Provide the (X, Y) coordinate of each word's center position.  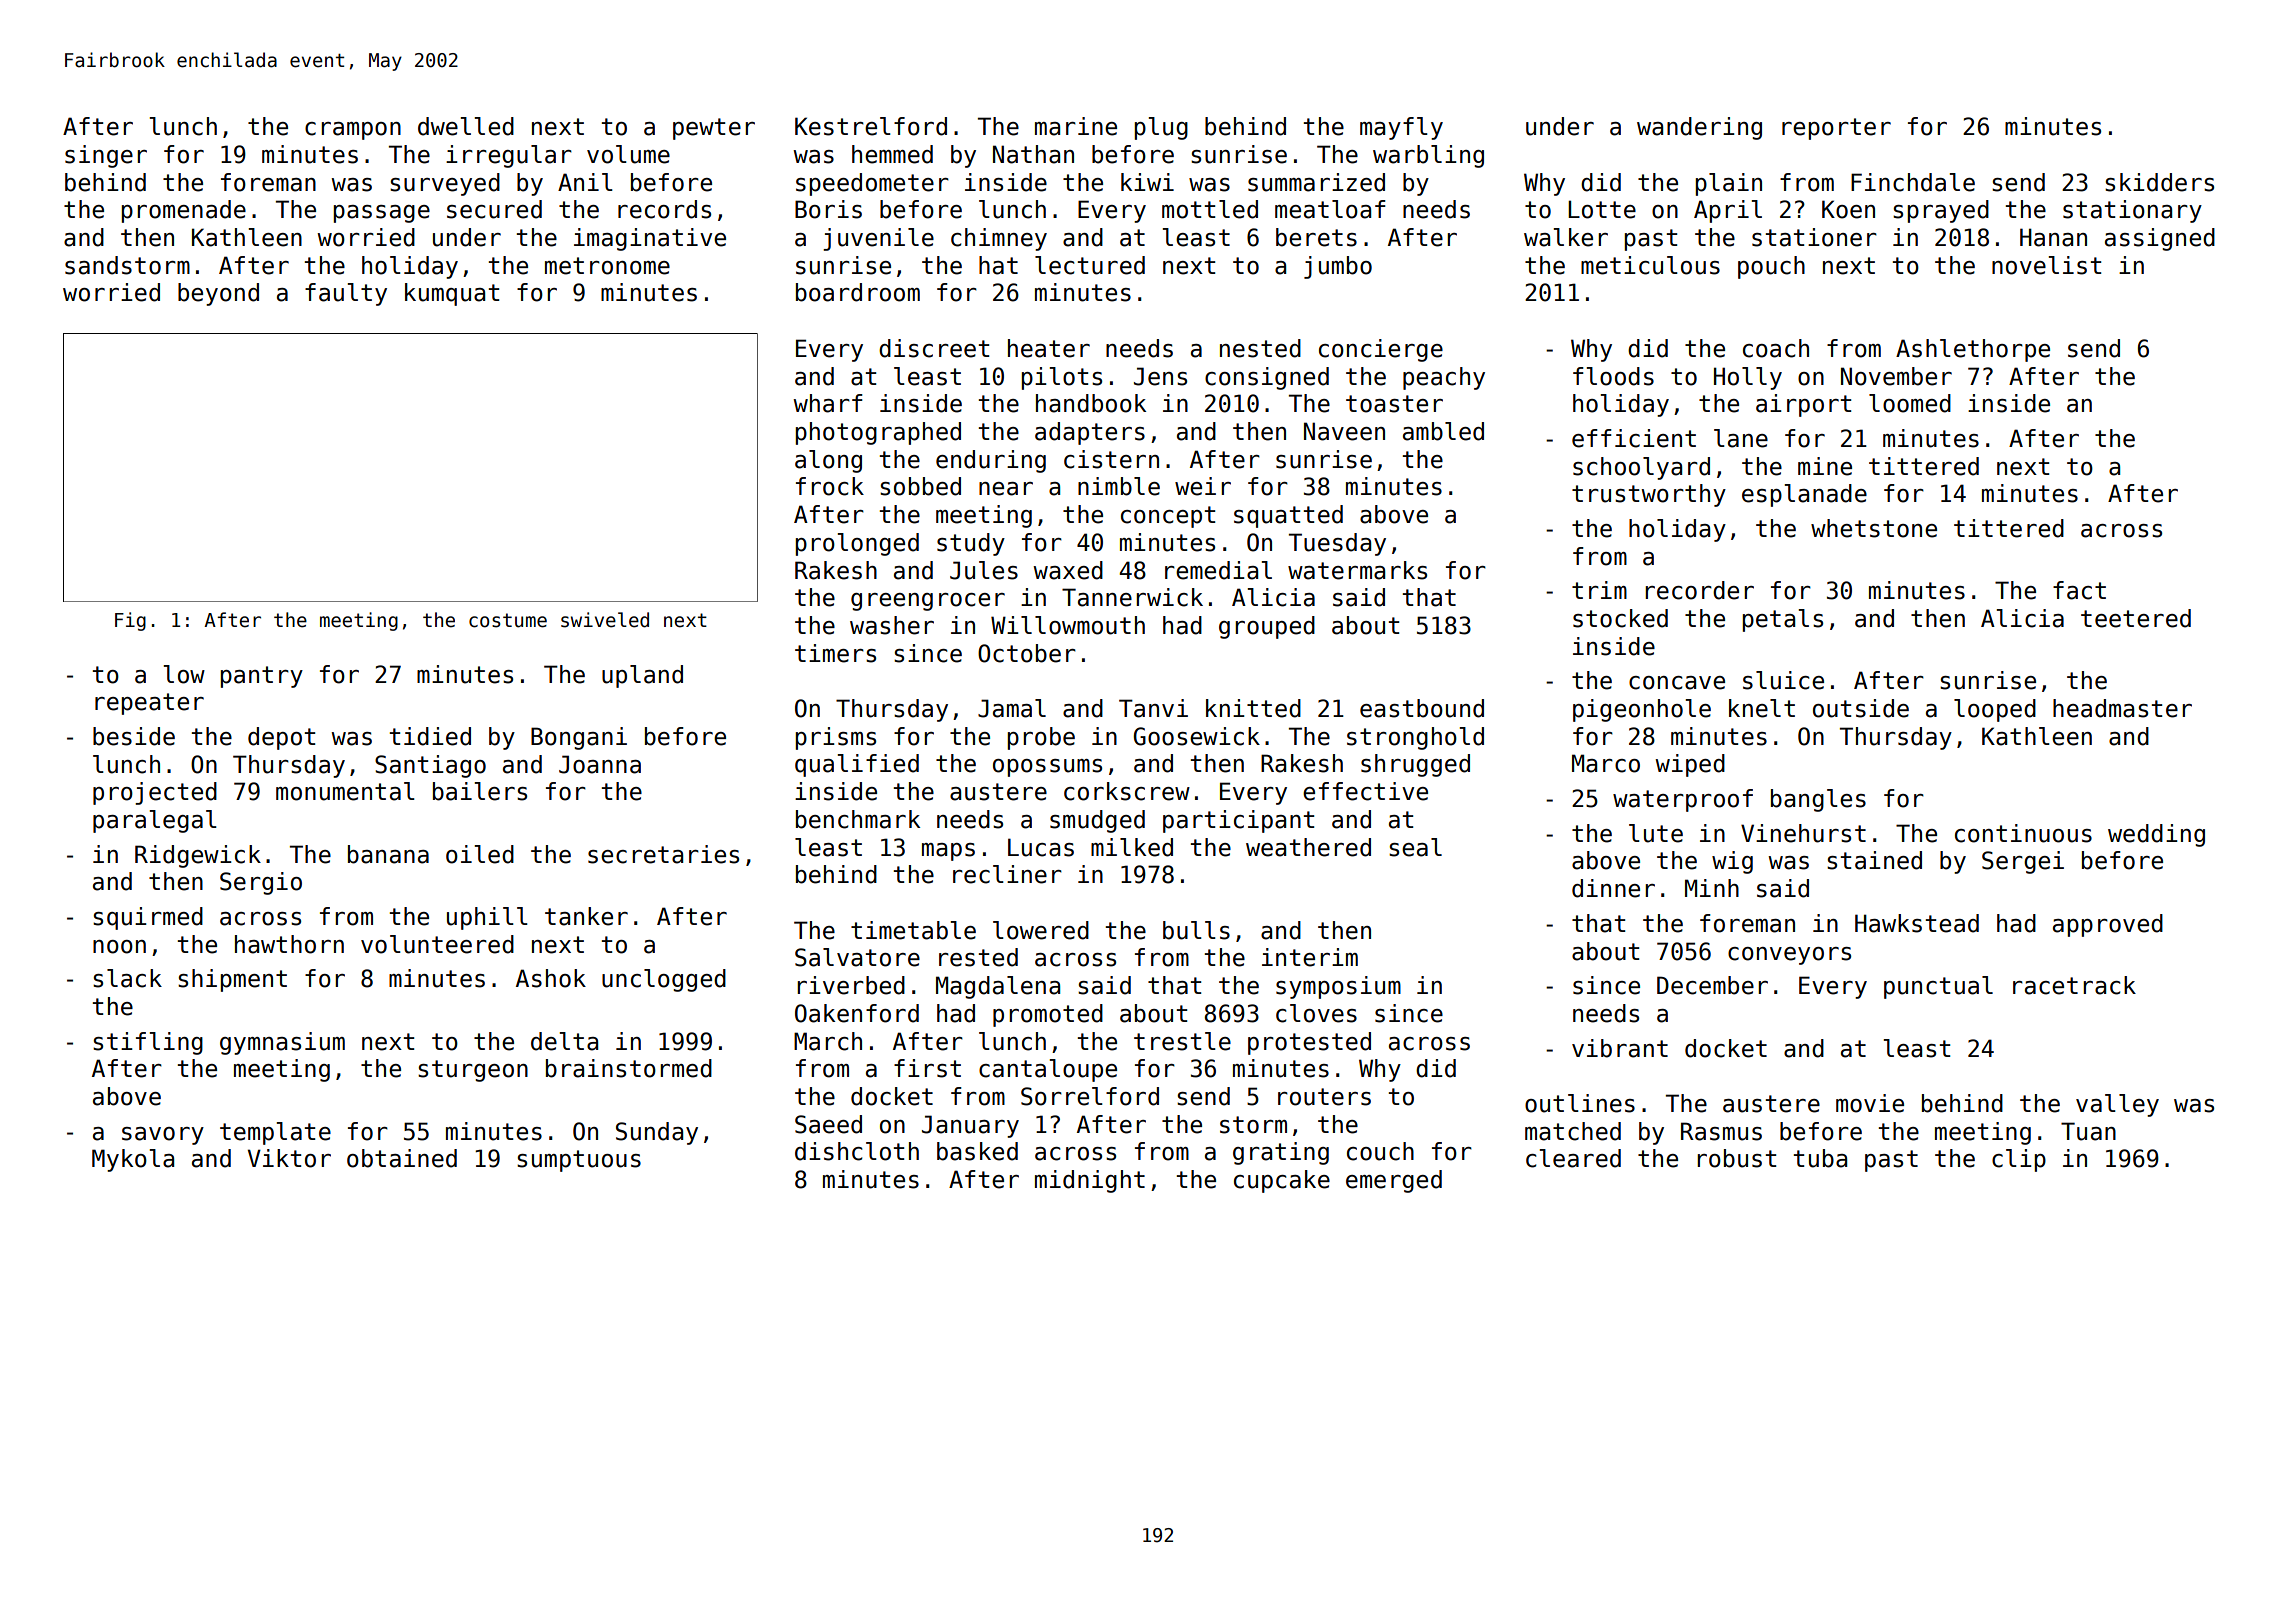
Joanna (600, 764)
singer (106, 156)
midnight (1090, 1181)
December (1712, 985)
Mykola (133, 1160)
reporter (1836, 129)
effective (1365, 791)
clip (2019, 1160)
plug (1161, 128)
